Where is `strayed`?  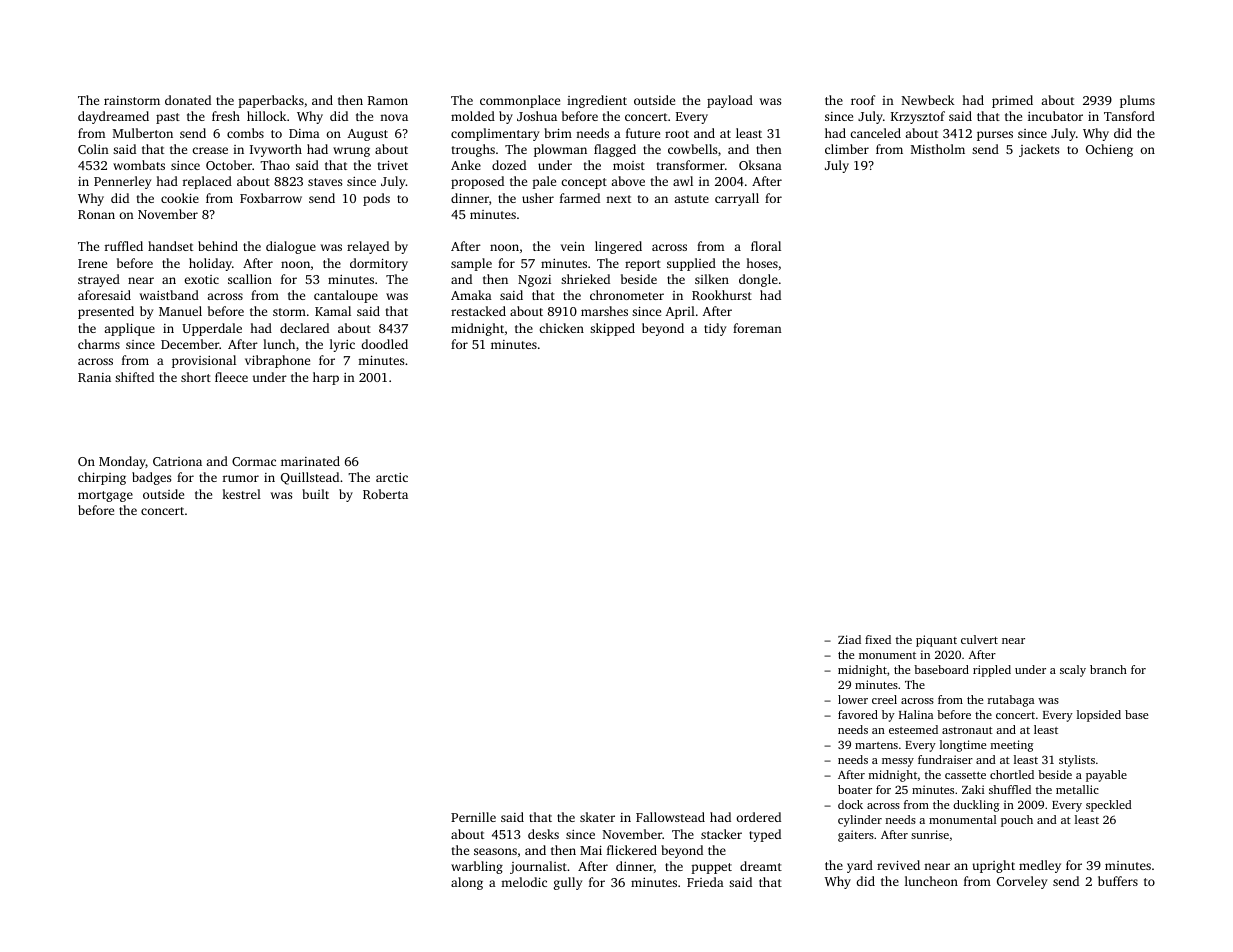 strayed is located at coordinates (99, 280).
